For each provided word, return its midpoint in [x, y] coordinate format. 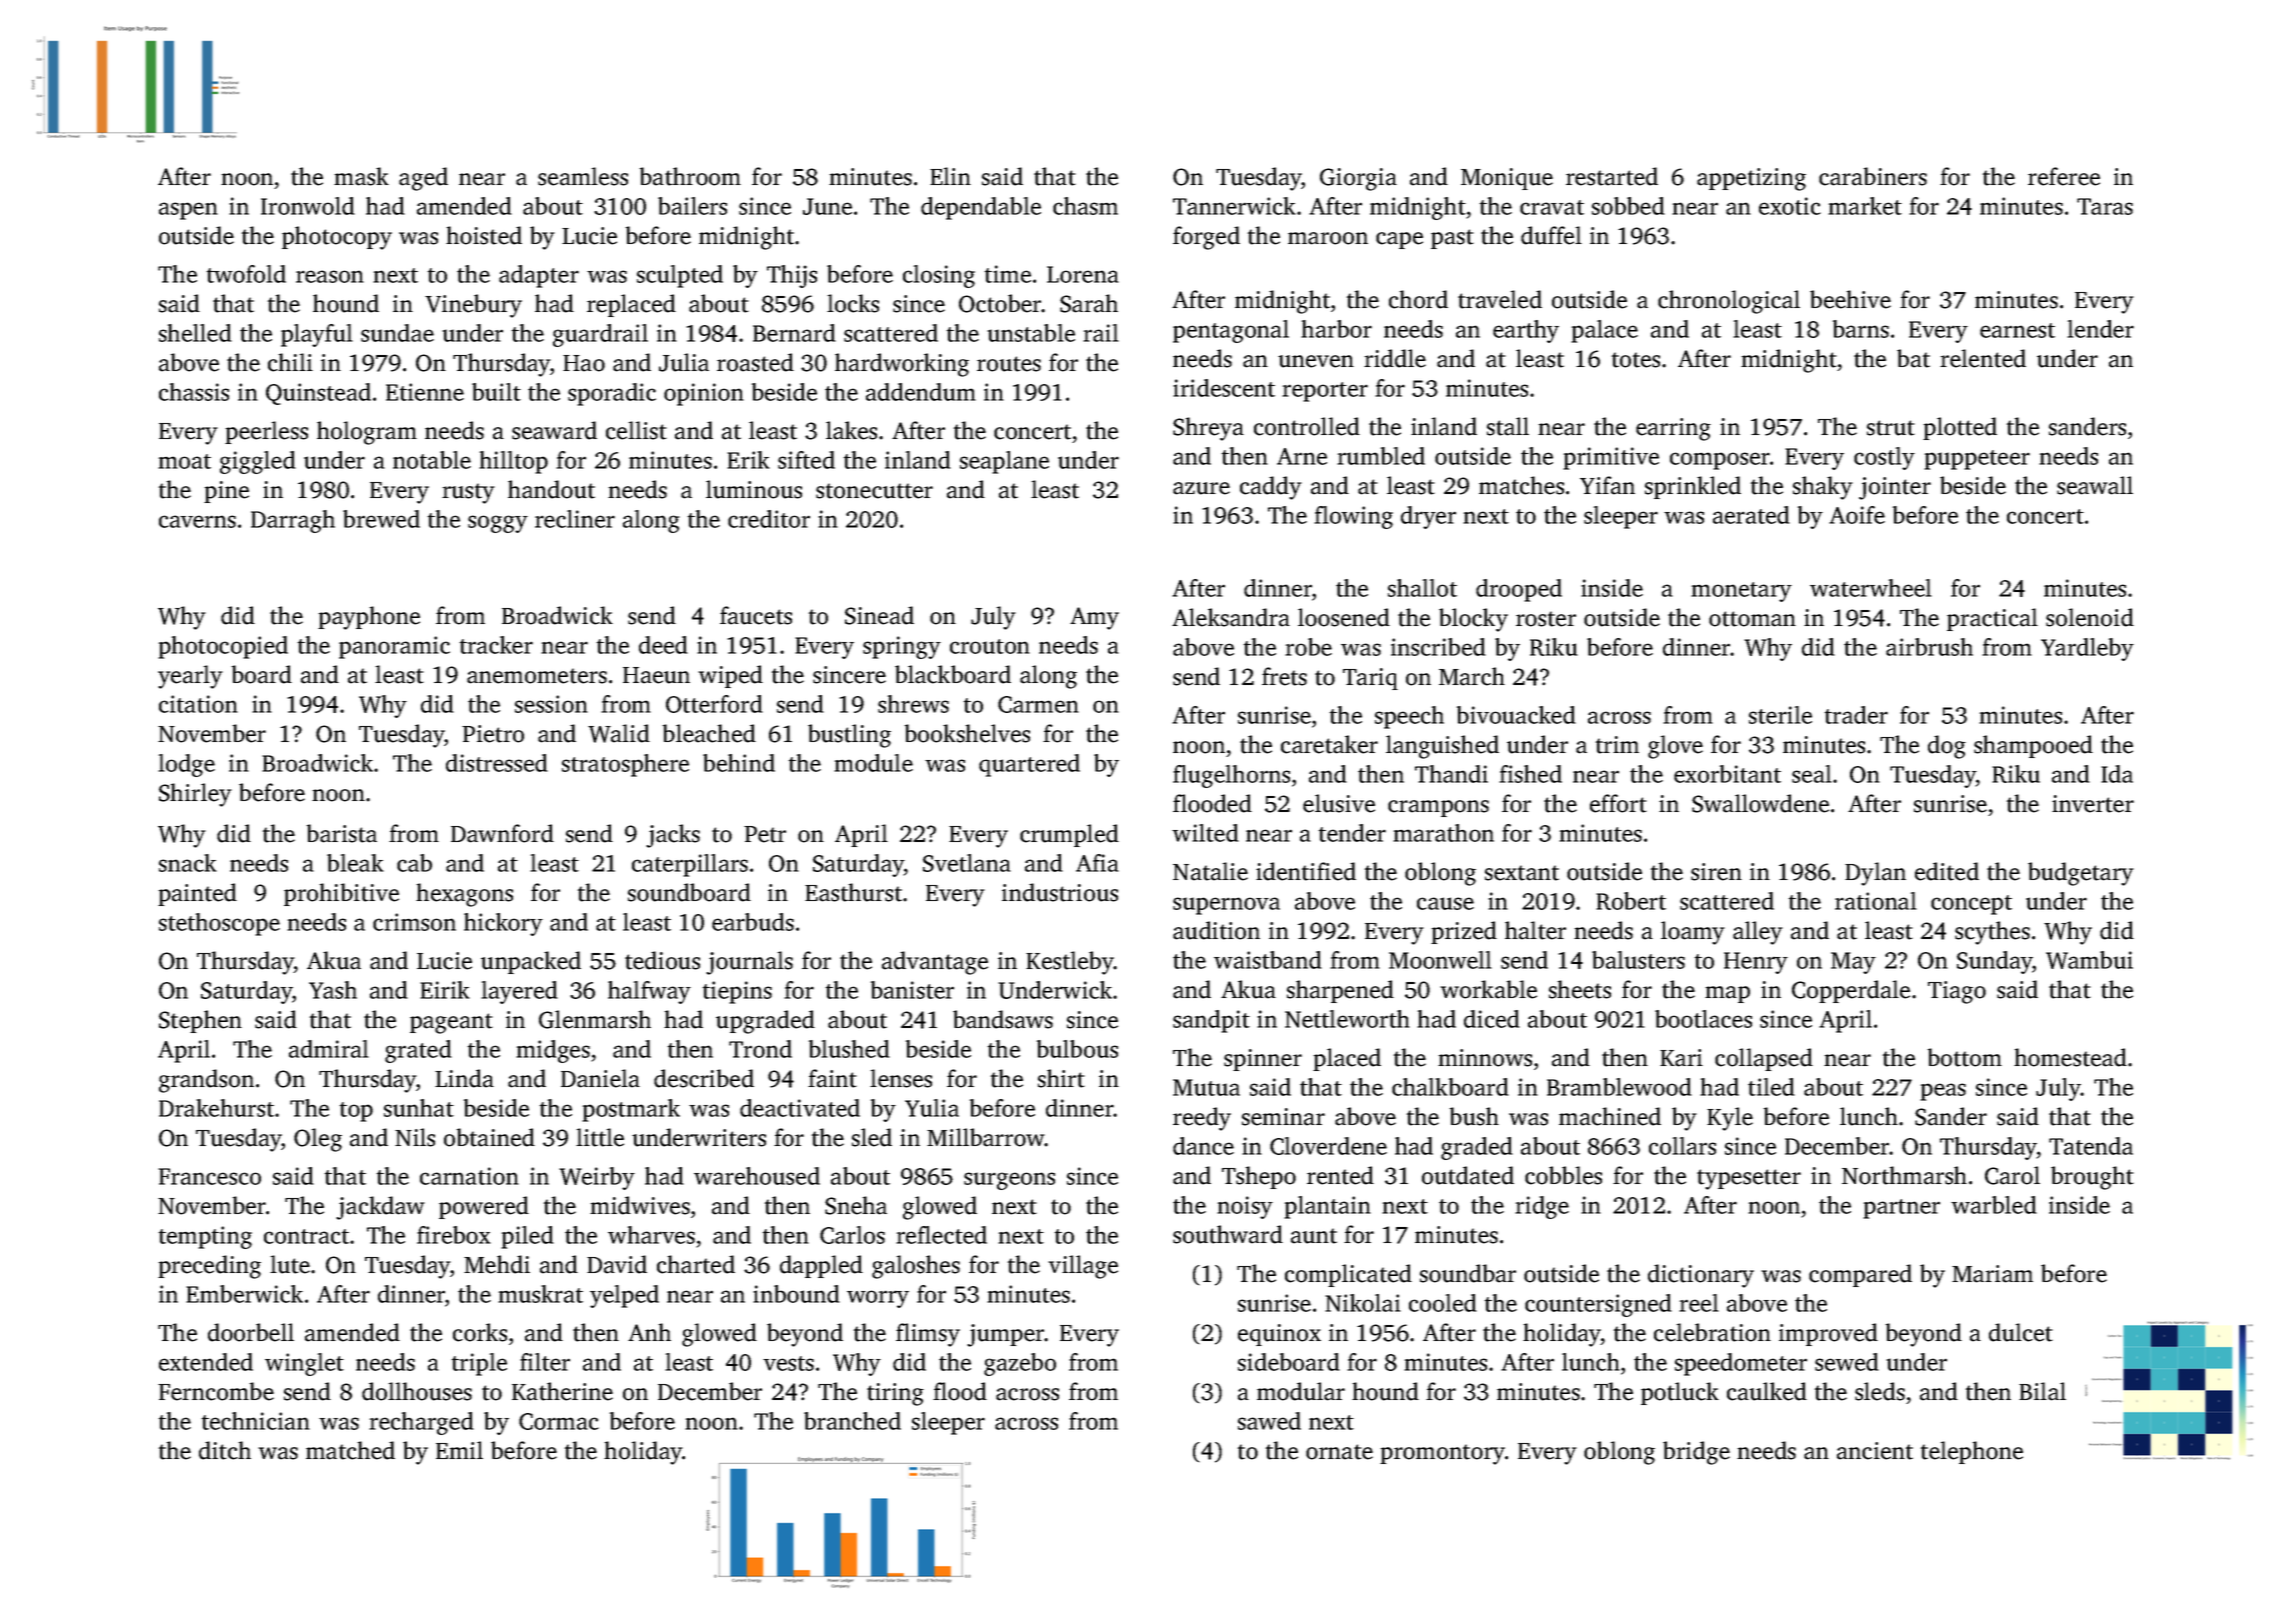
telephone [1972, 1452]
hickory [503, 924]
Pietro [493, 734]
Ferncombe [216, 1391]
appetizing [1751, 179]
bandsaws [1003, 1019]
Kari [1681, 1058]
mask [361, 176]
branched [852, 1421]
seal [1812, 774]
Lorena [1083, 274]
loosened [1344, 617]
